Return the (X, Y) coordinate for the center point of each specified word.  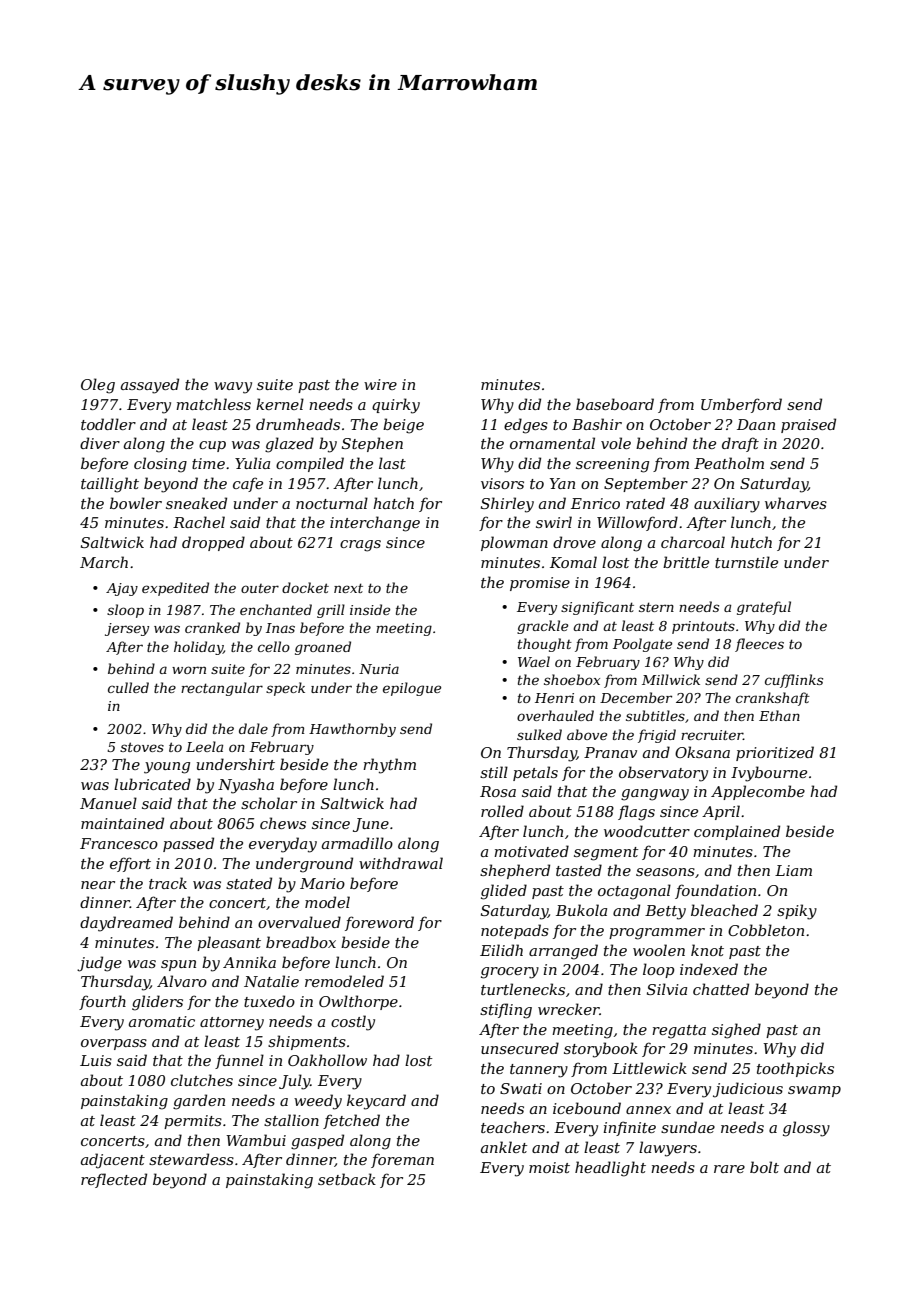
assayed (150, 386)
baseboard (615, 404)
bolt (764, 1167)
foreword (379, 923)
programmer (657, 934)
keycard (376, 1102)
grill (331, 611)
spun (178, 965)
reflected (114, 1180)
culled (128, 687)
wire (380, 384)
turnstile (746, 562)
